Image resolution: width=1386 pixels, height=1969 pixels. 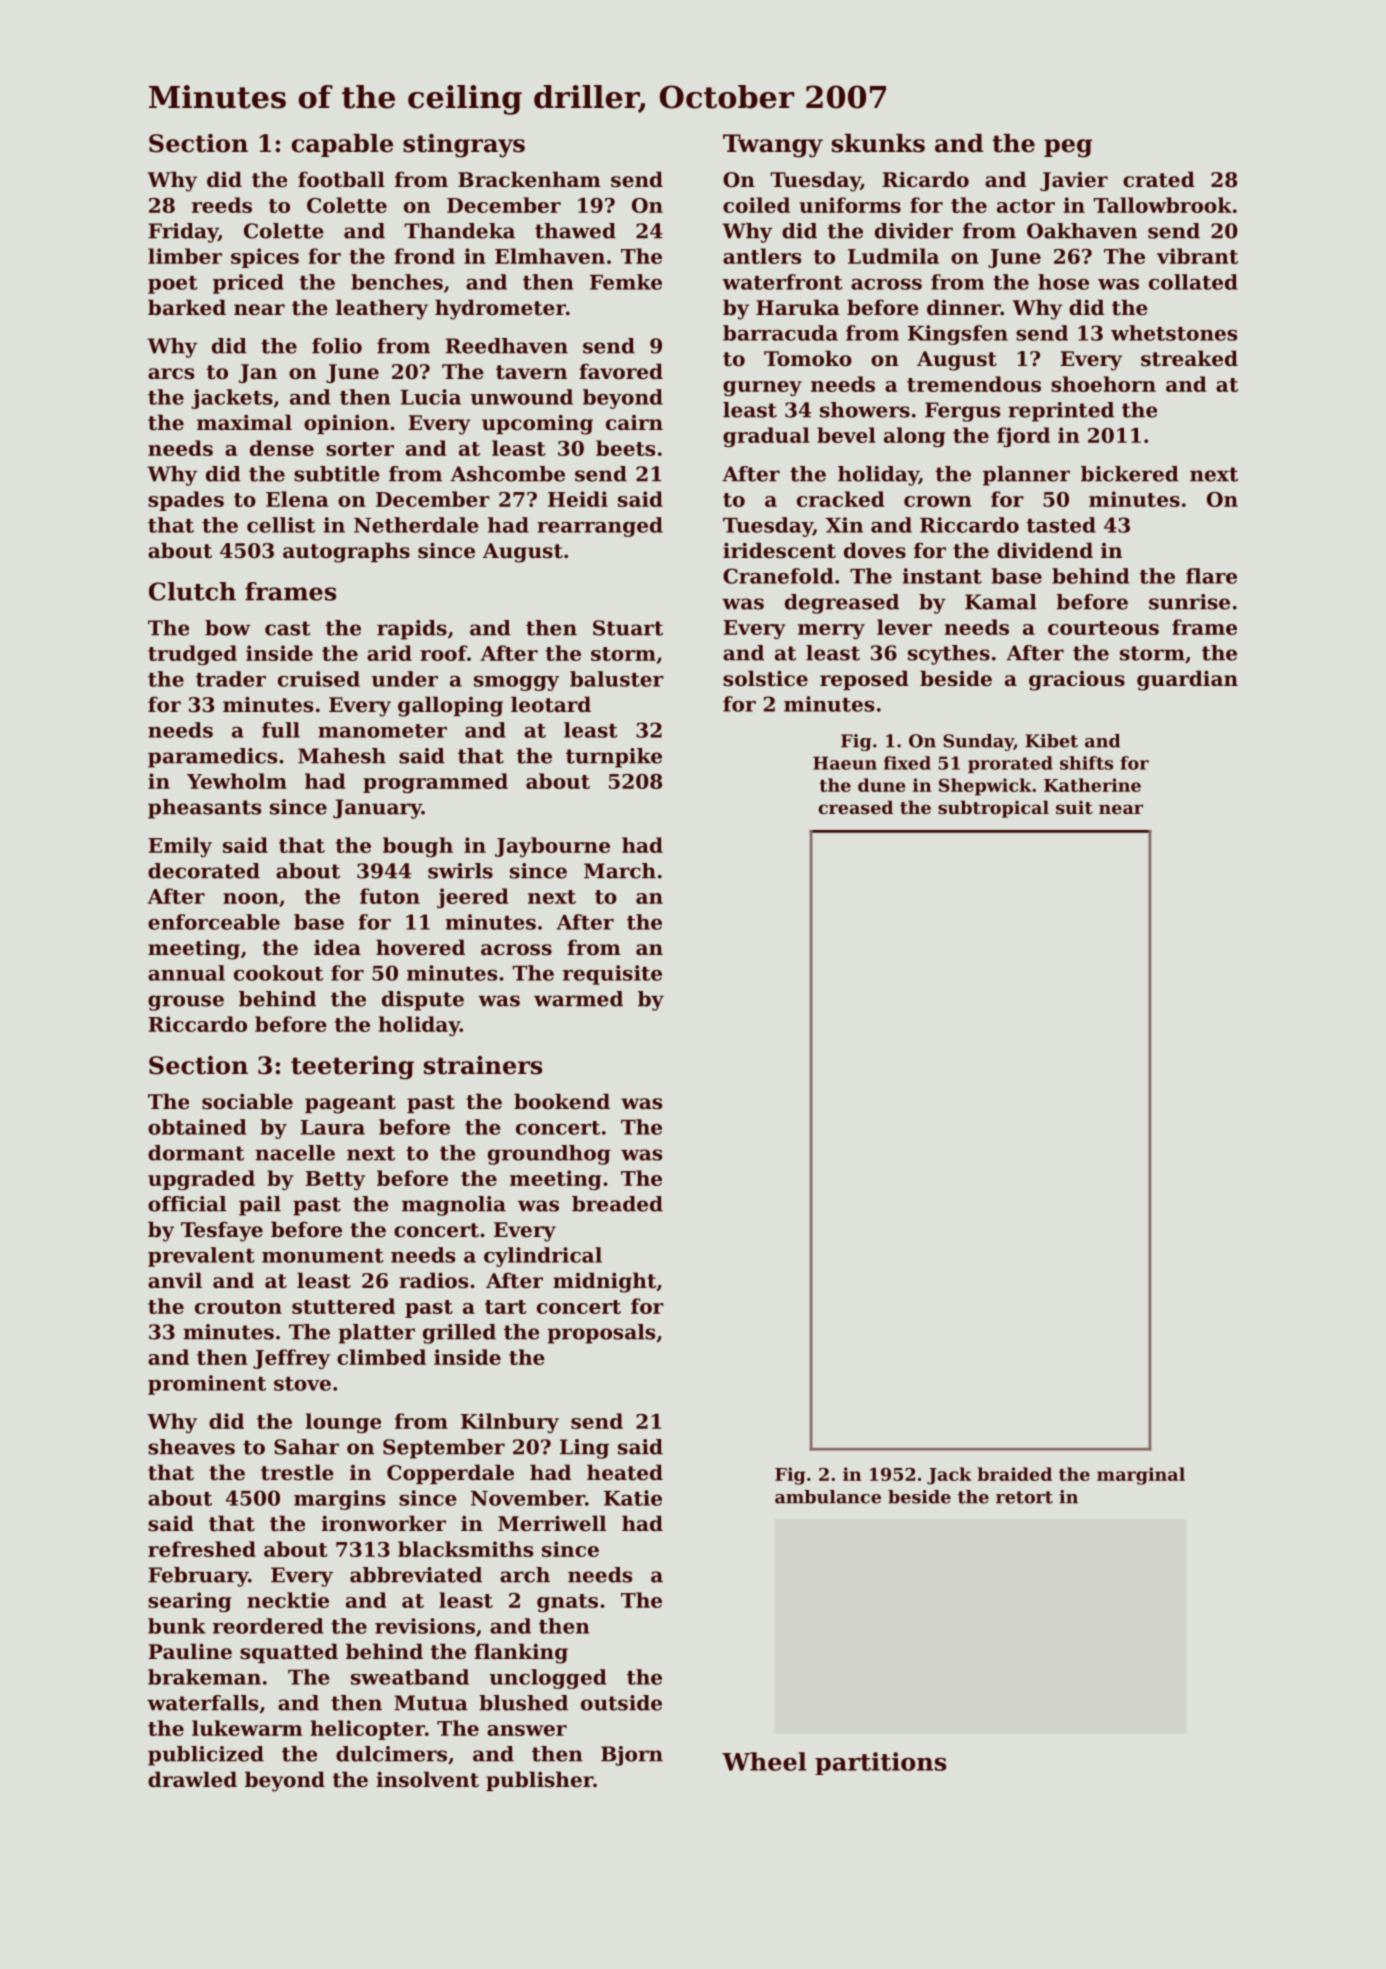 What do you see at coordinates (186, 501) in the image?
I see `spades` at bounding box center [186, 501].
